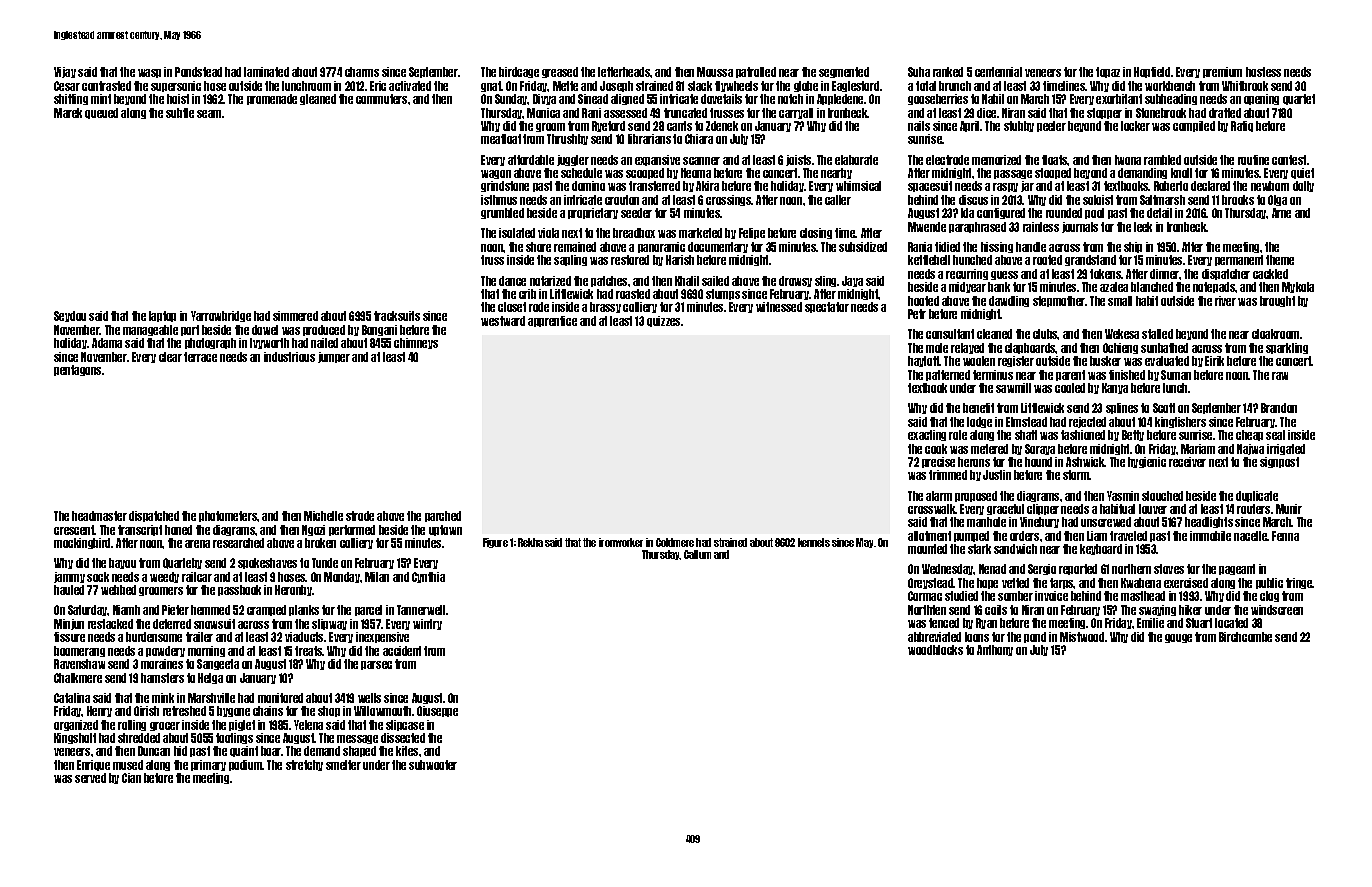  Describe the element at coordinates (334, 357) in the document. I see `jumper` at that location.
